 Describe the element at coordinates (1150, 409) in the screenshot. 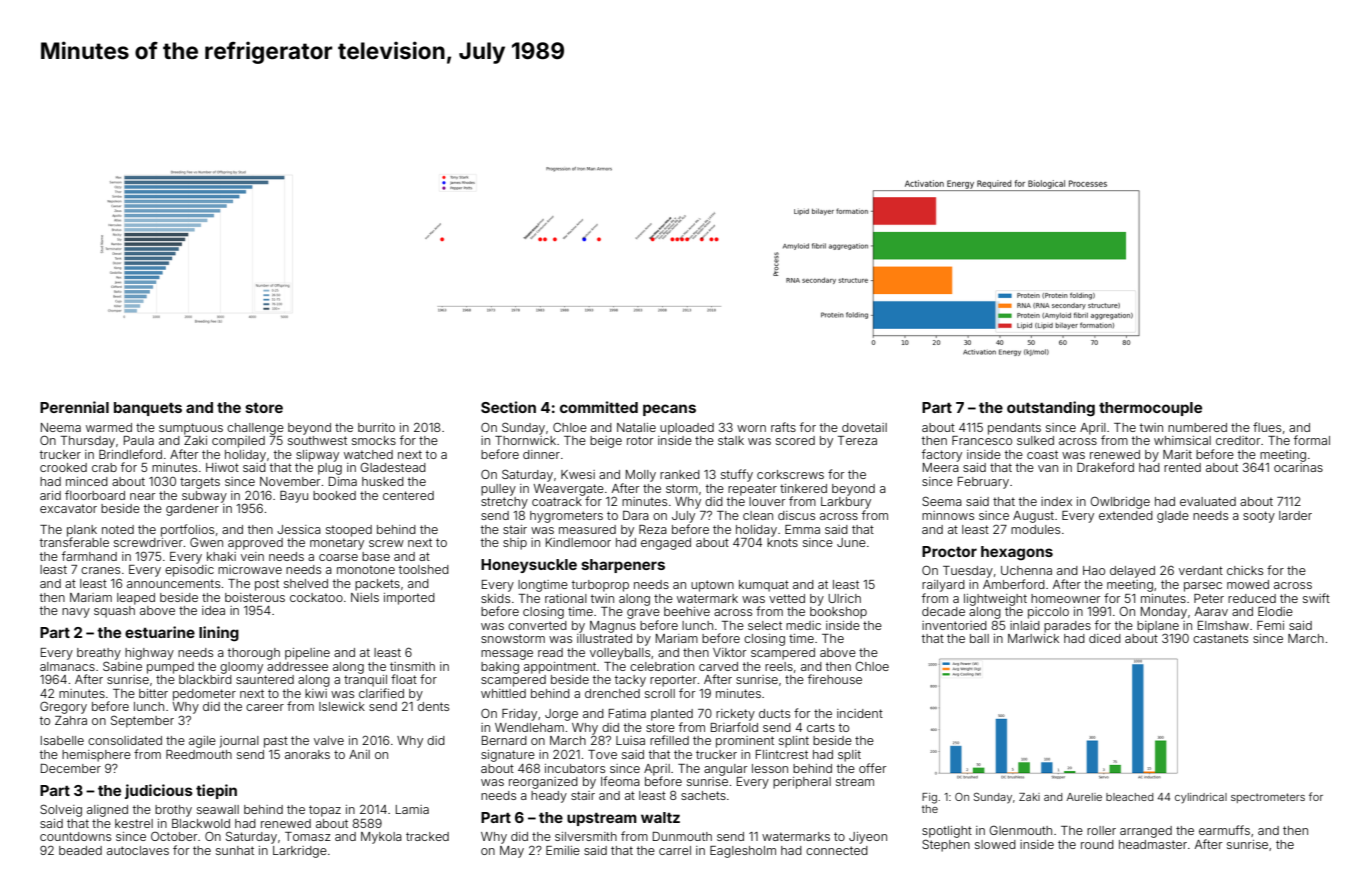

I see `thermocouple` at that location.
